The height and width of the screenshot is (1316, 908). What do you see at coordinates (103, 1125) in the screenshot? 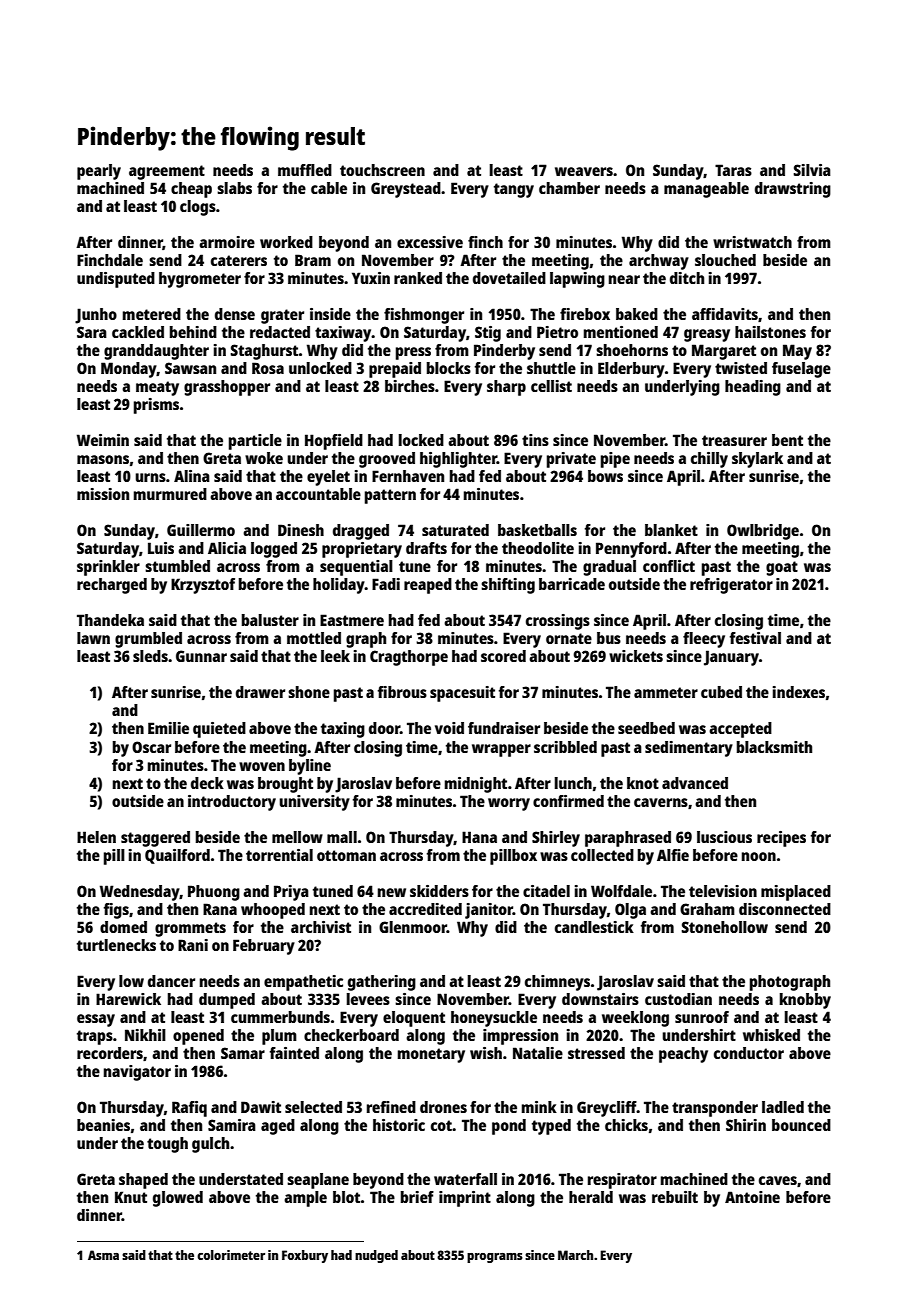
I see `beanies` at bounding box center [103, 1125].
